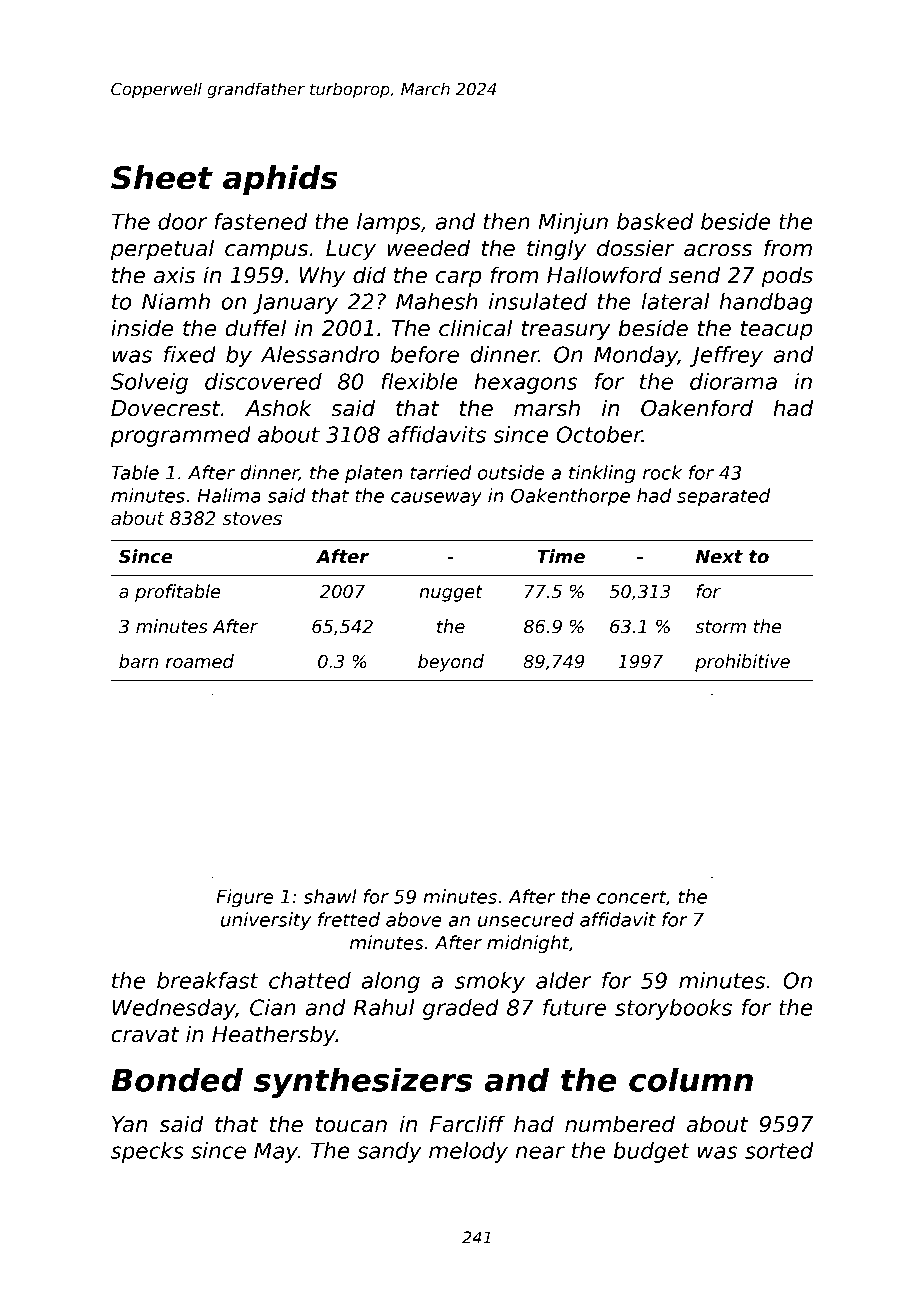  I want to click on perpetual, so click(162, 250).
